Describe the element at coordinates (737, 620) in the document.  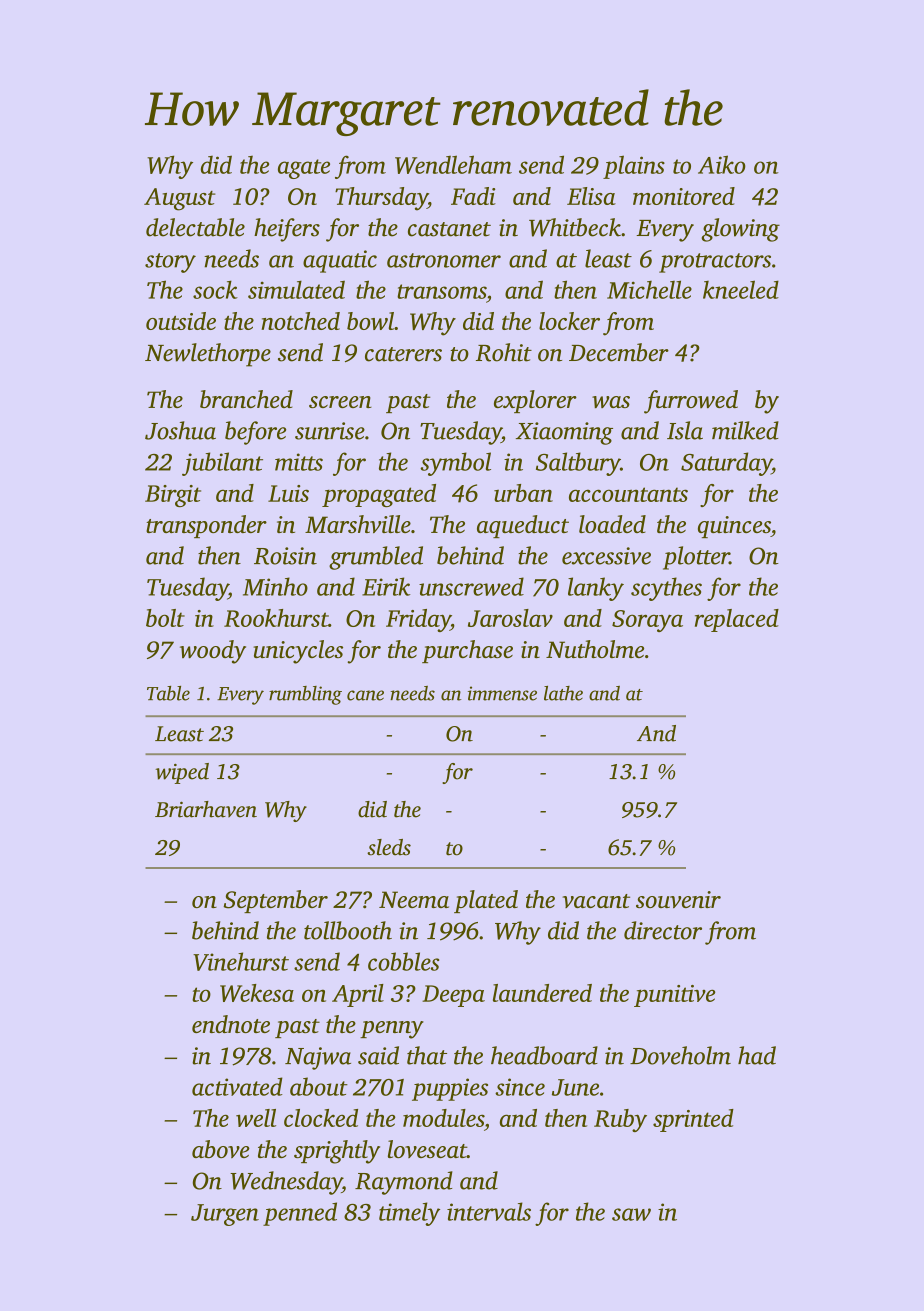
I see `replaced` at that location.
